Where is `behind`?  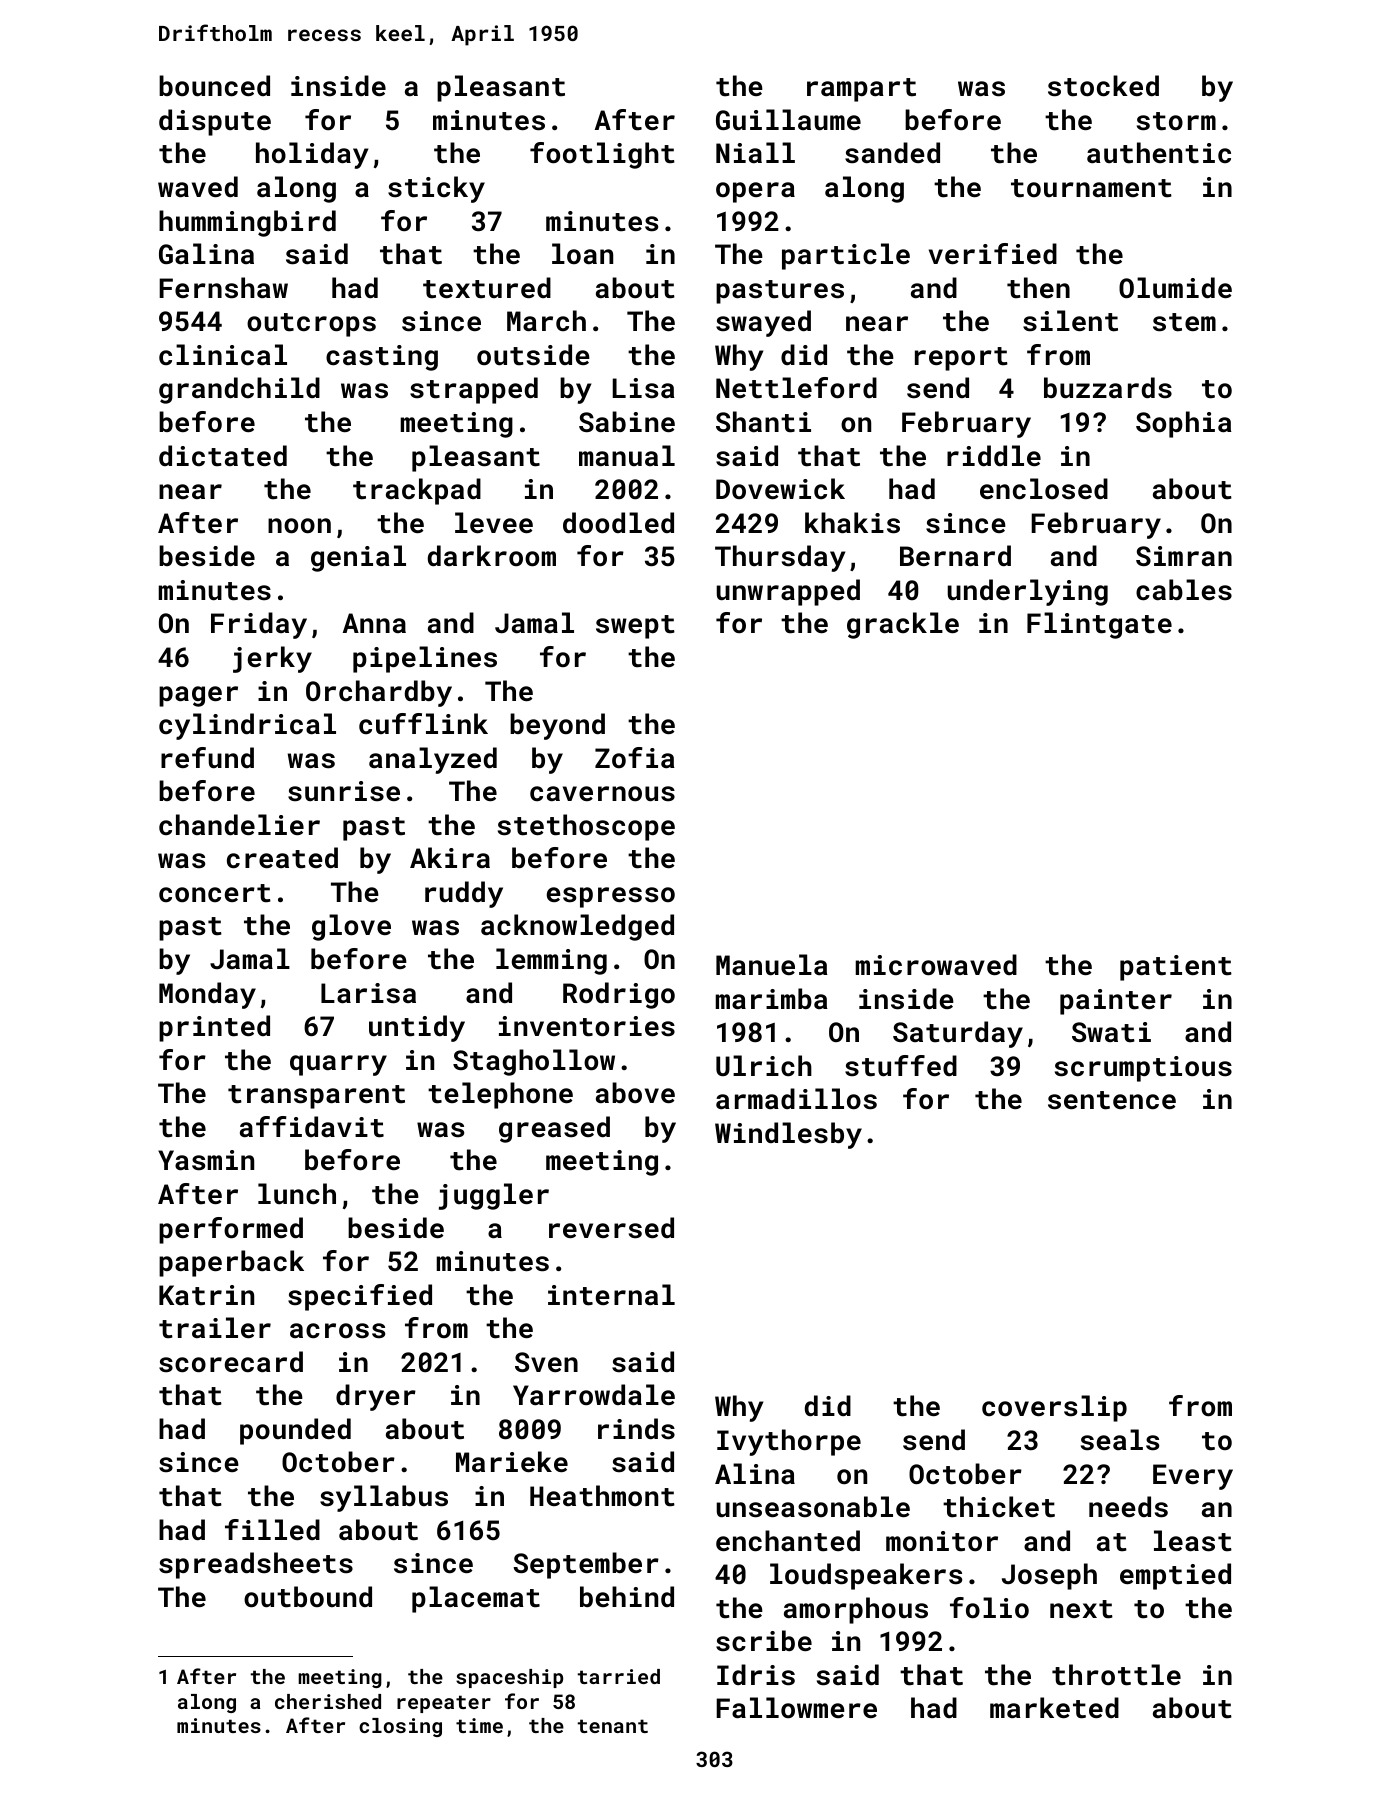
behind is located at coordinates (627, 1596).
